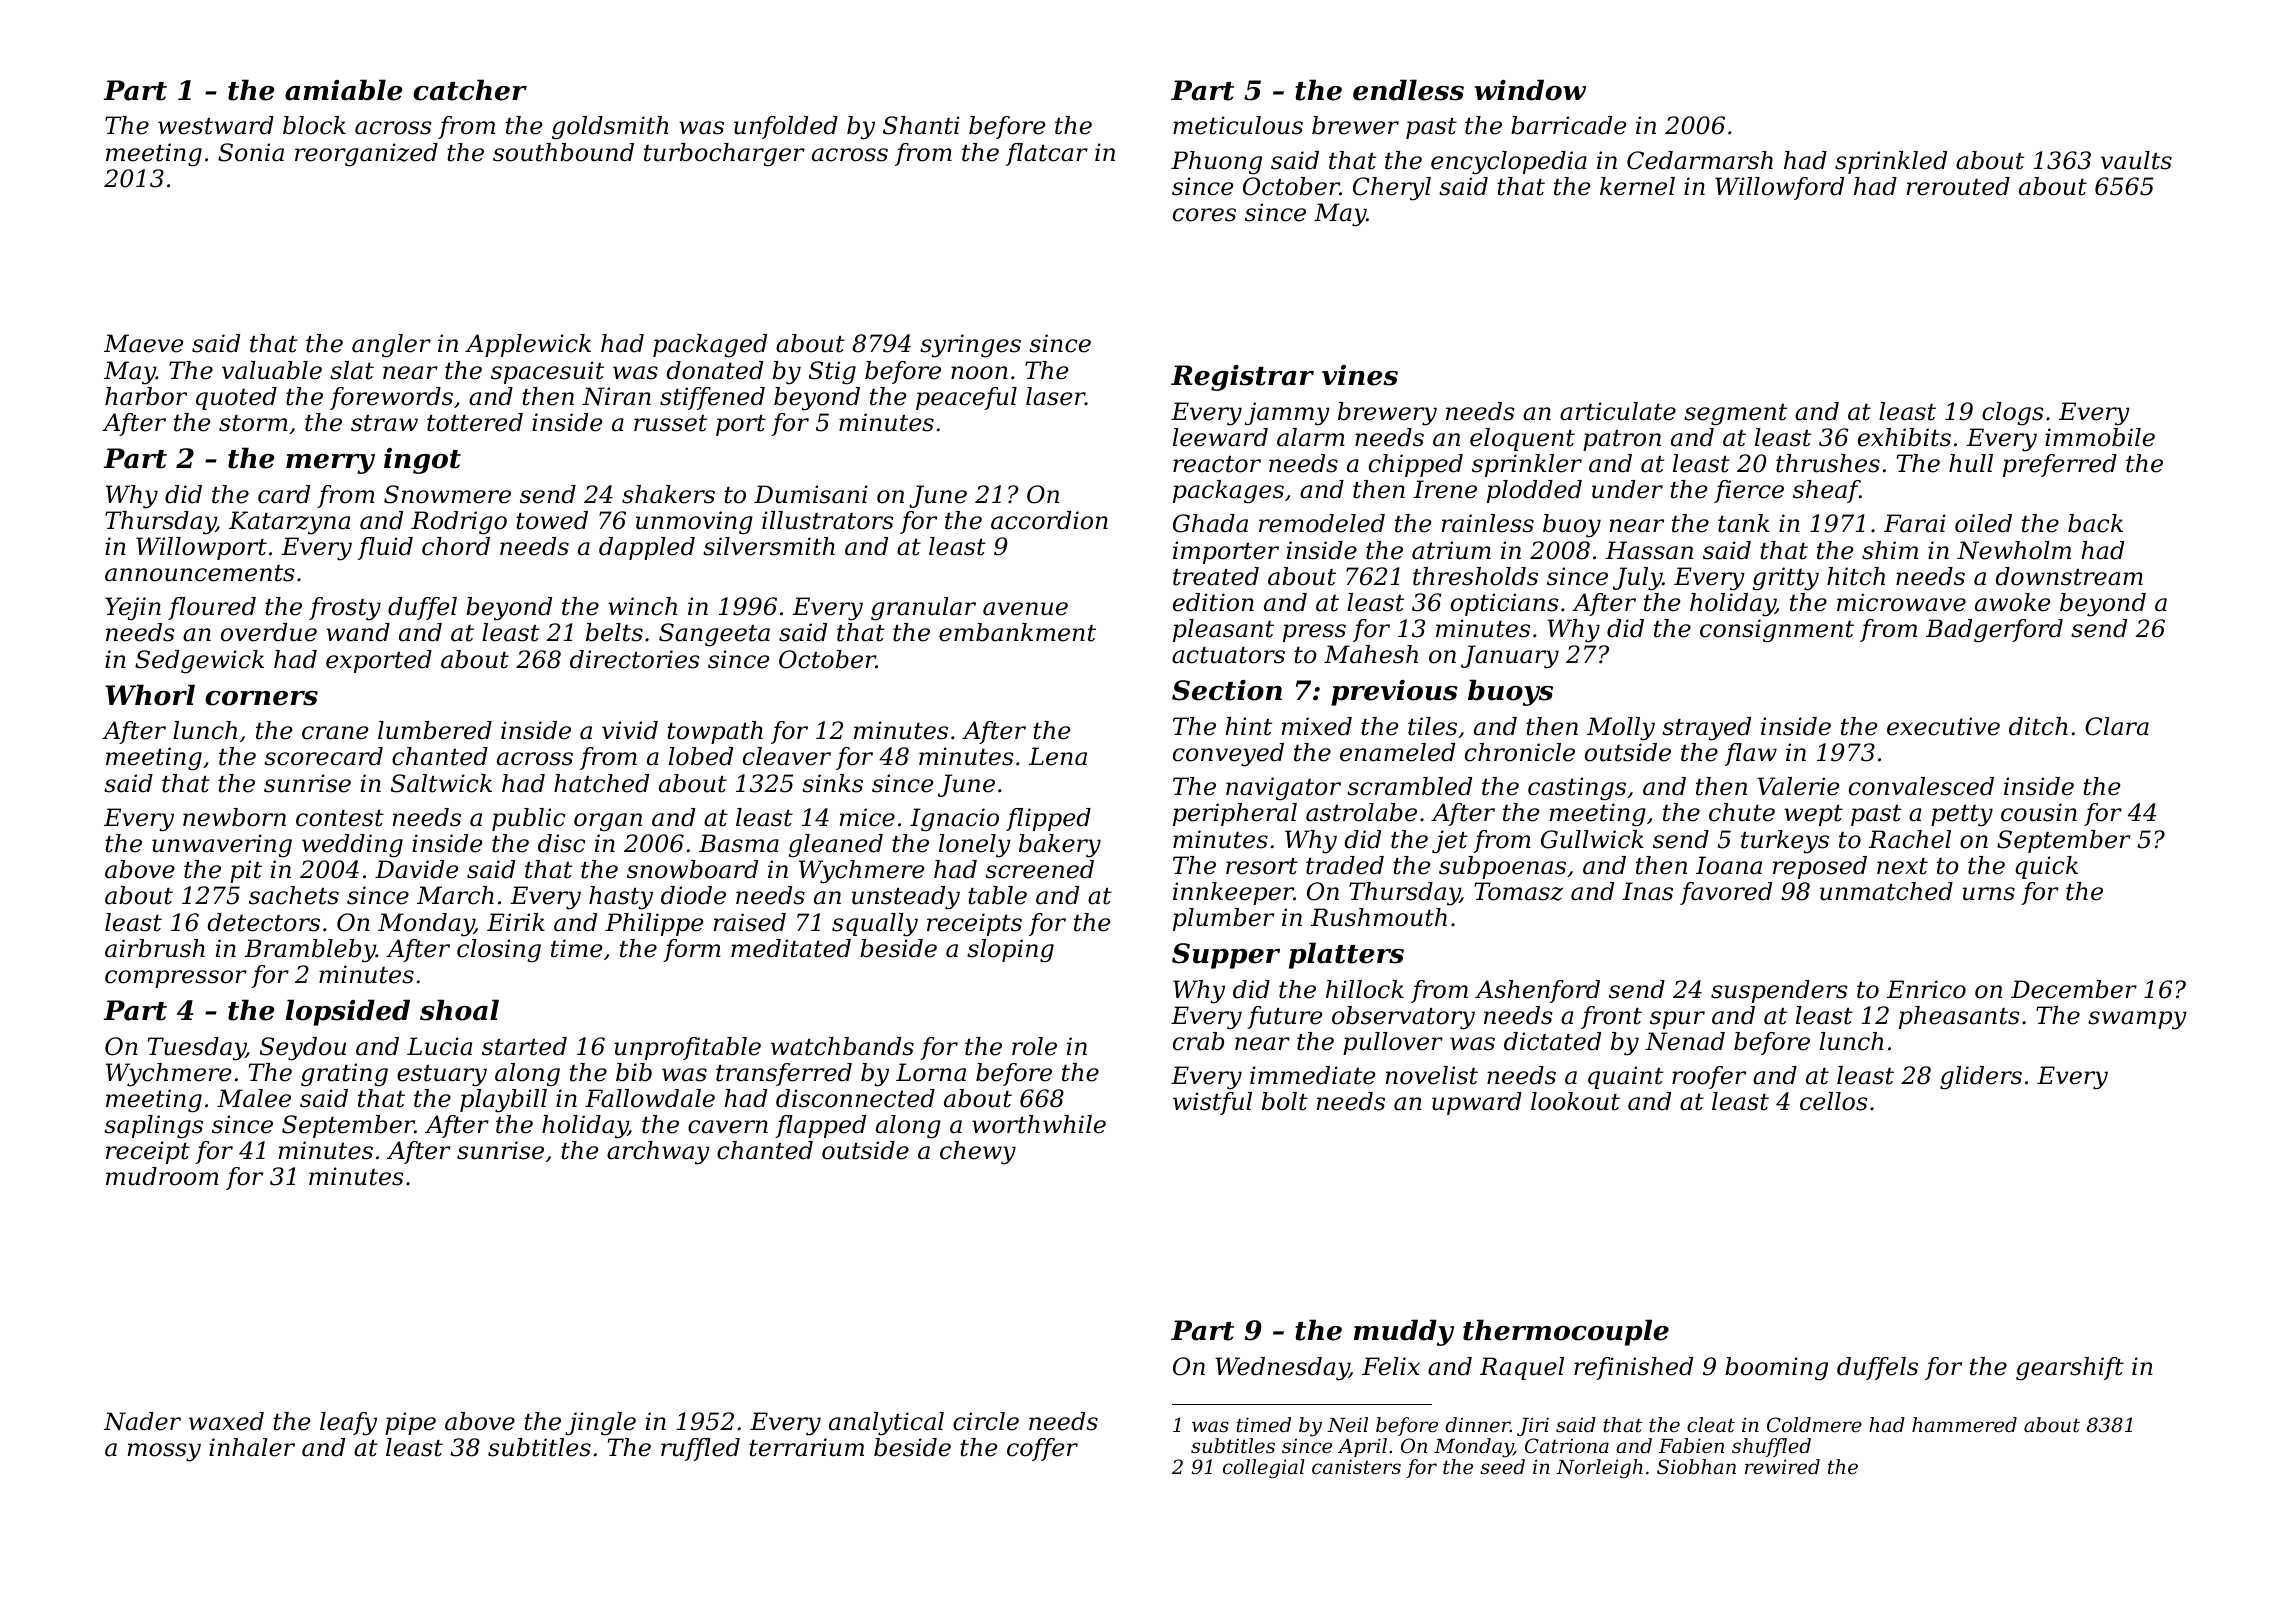  Describe the element at coordinates (455, 895) in the page. I see `March` at that location.
